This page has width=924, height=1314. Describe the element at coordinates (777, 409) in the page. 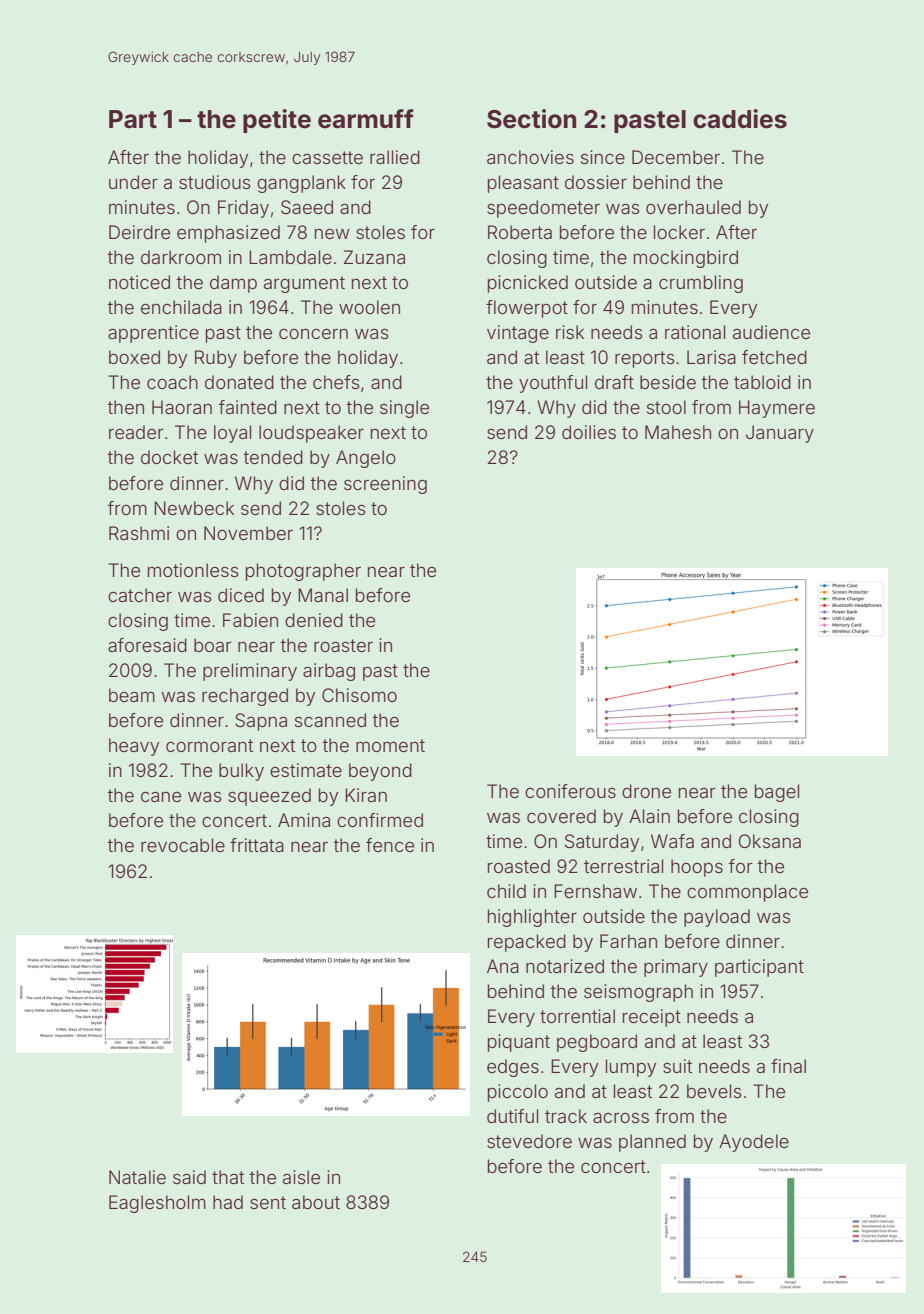

I see `Haymere` at that location.
